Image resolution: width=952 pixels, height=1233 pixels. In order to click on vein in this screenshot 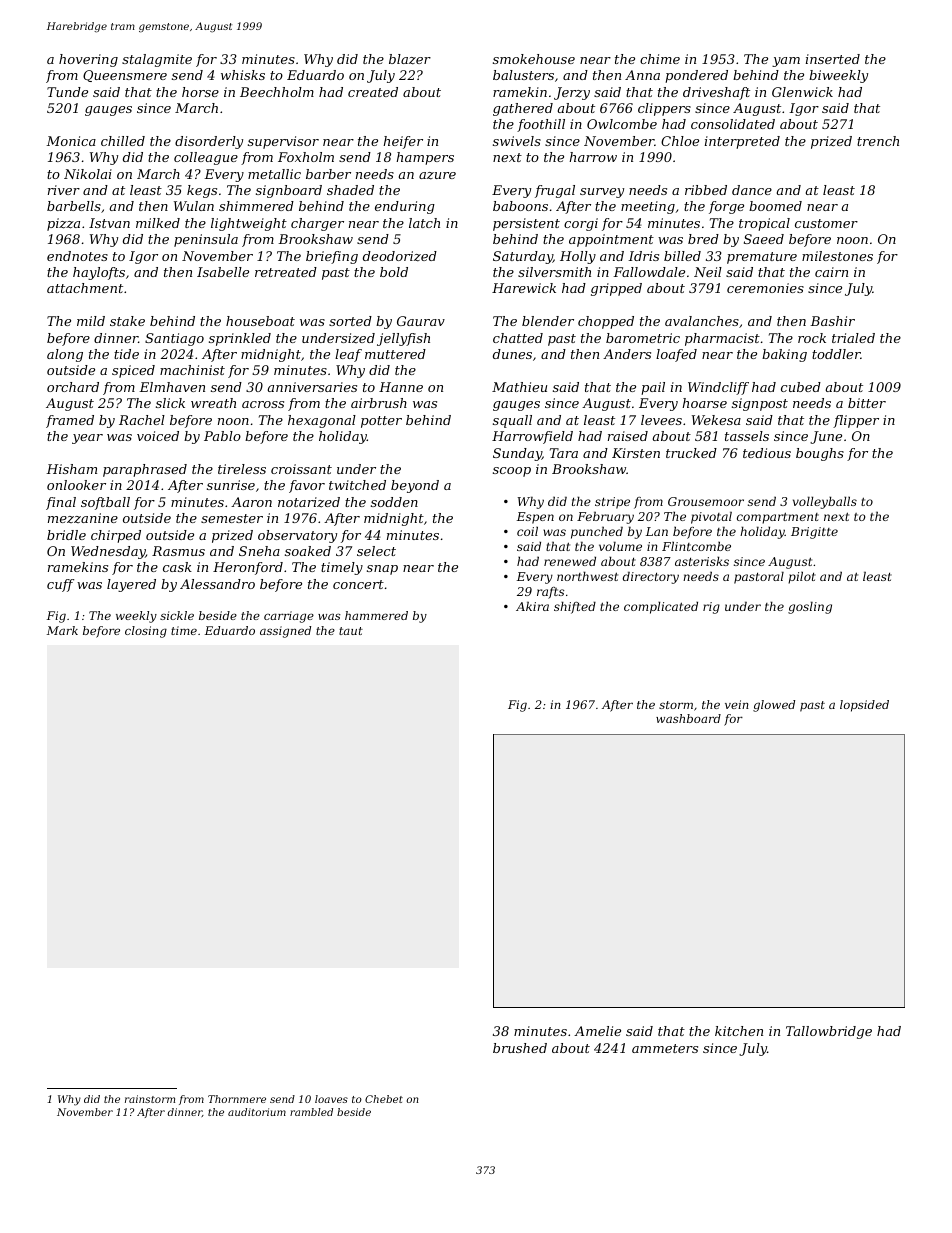, I will do `click(737, 704)`.
